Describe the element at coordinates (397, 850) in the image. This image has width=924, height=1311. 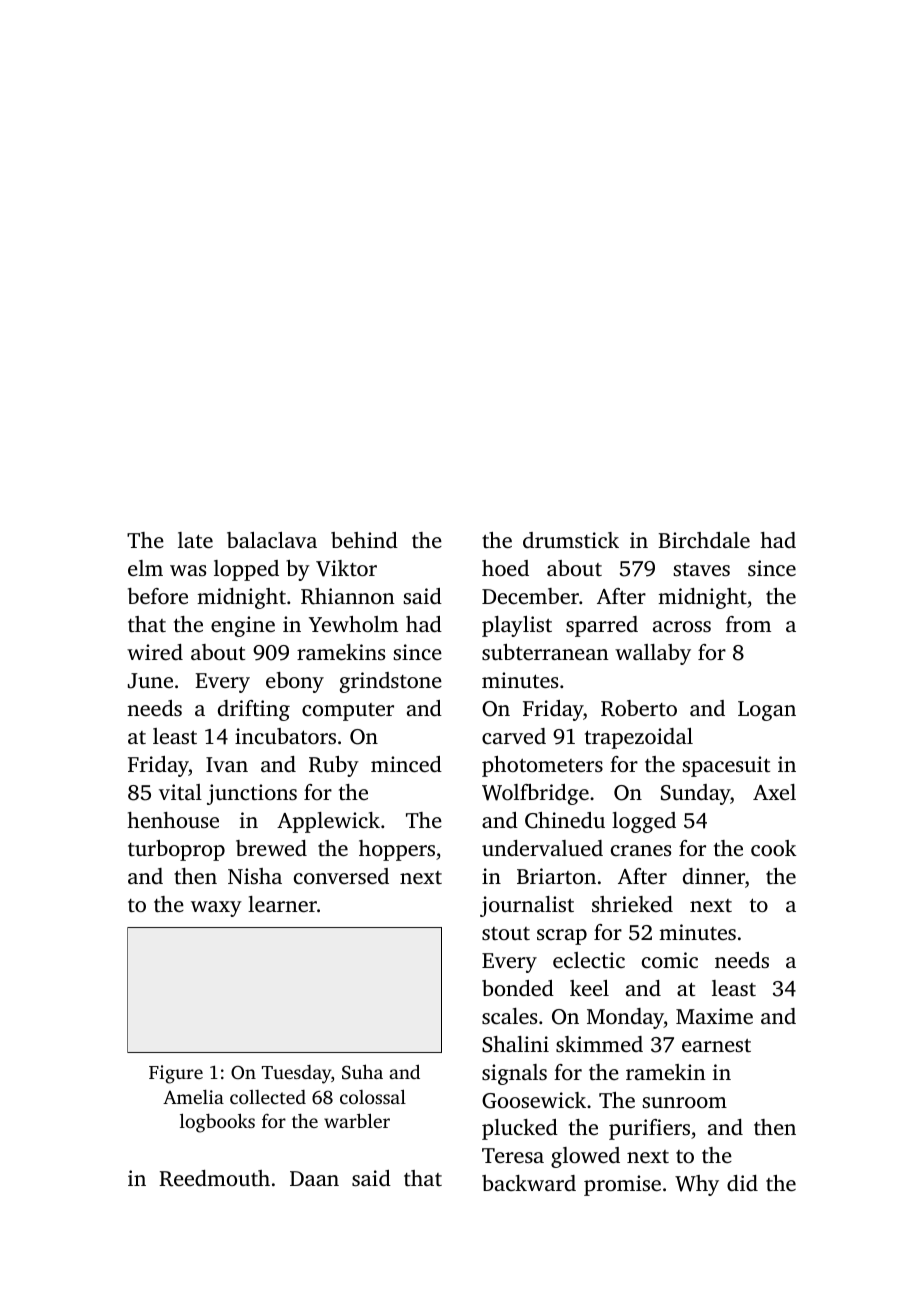
I see `hoppers` at that location.
